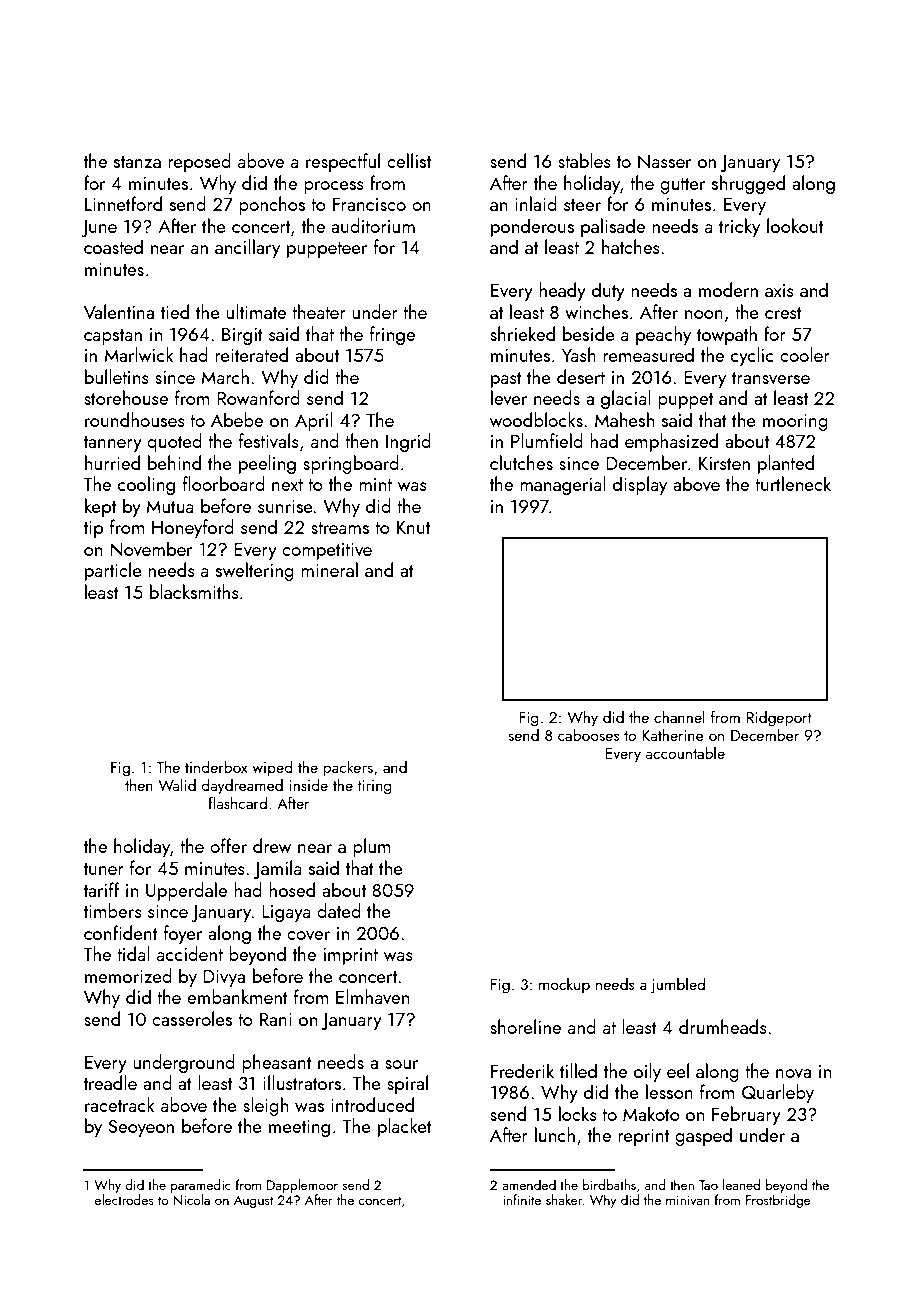 The width and height of the screenshot is (924, 1311). Describe the element at coordinates (685, 753) in the screenshot. I see `accountable` at that location.
